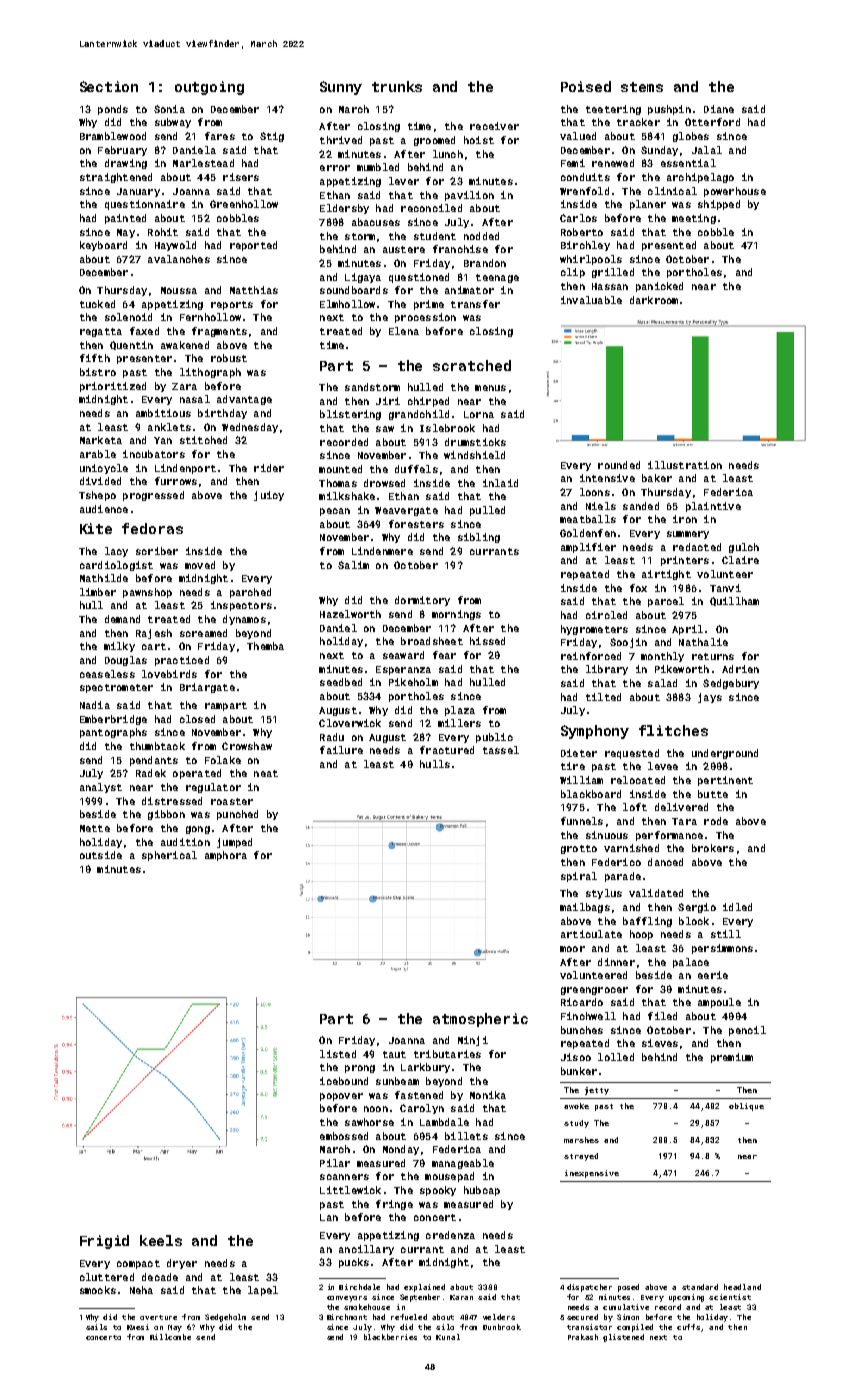 The height and width of the image is (1400, 849). I want to click on outgoing, so click(209, 88).
